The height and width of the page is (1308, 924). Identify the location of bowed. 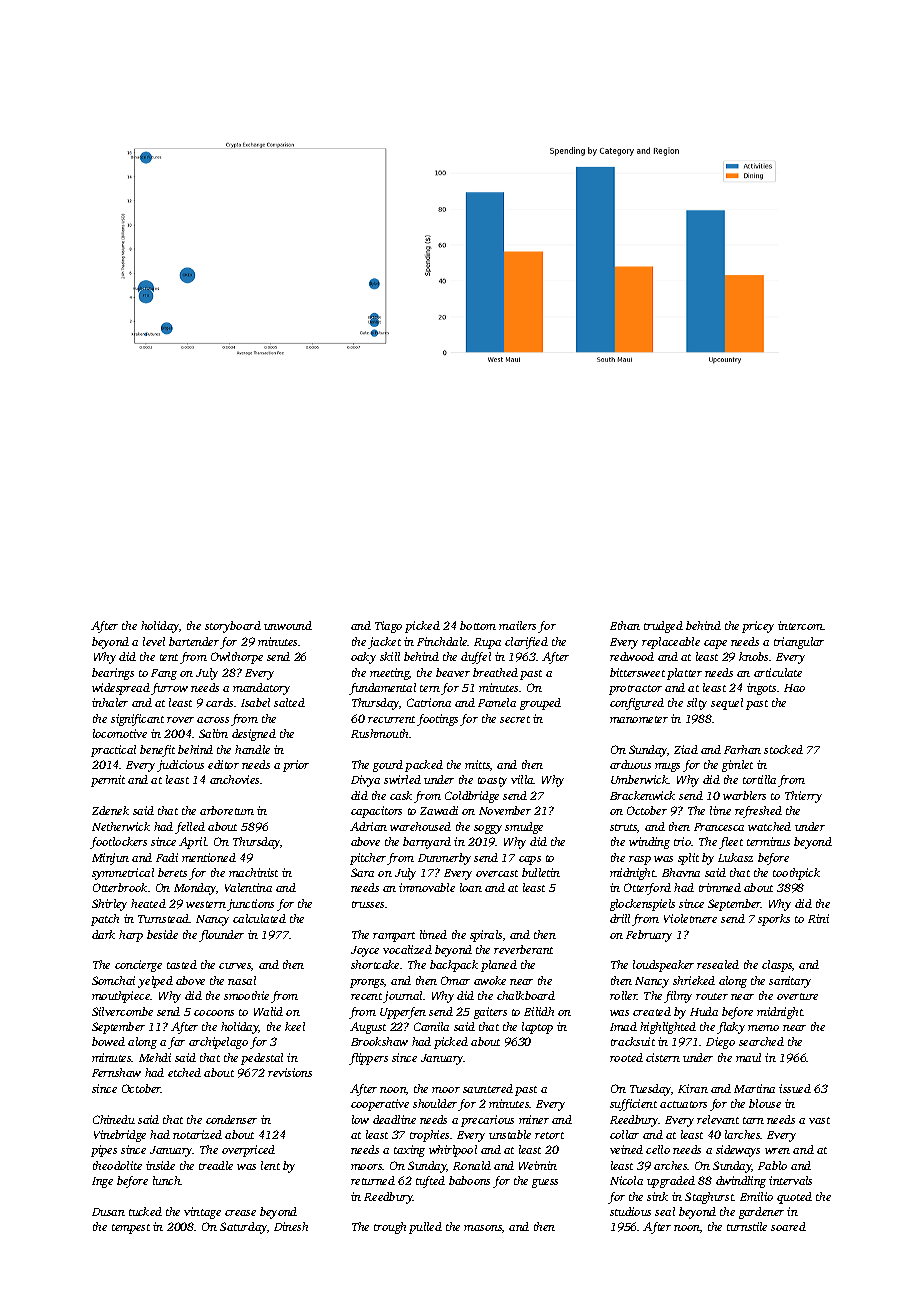
(108, 1041).
